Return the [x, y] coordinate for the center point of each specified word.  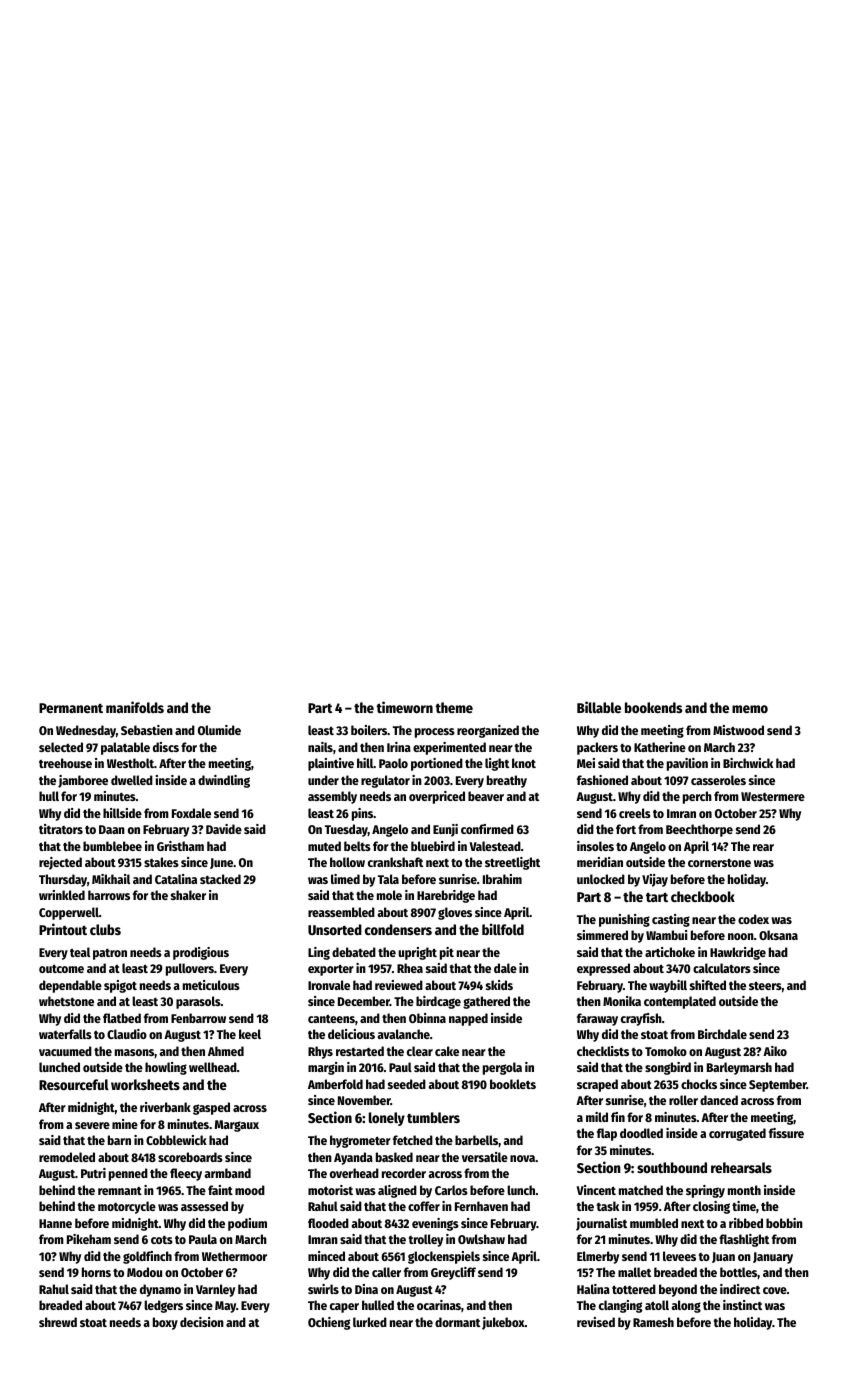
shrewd [58, 1322]
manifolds [135, 707]
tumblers [433, 1117]
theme [454, 707]
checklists [603, 1051]
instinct [742, 1305]
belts [357, 846]
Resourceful [74, 1084]
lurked [370, 1322]
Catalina [176, 879]
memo [750, 709]
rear [763, 847]
